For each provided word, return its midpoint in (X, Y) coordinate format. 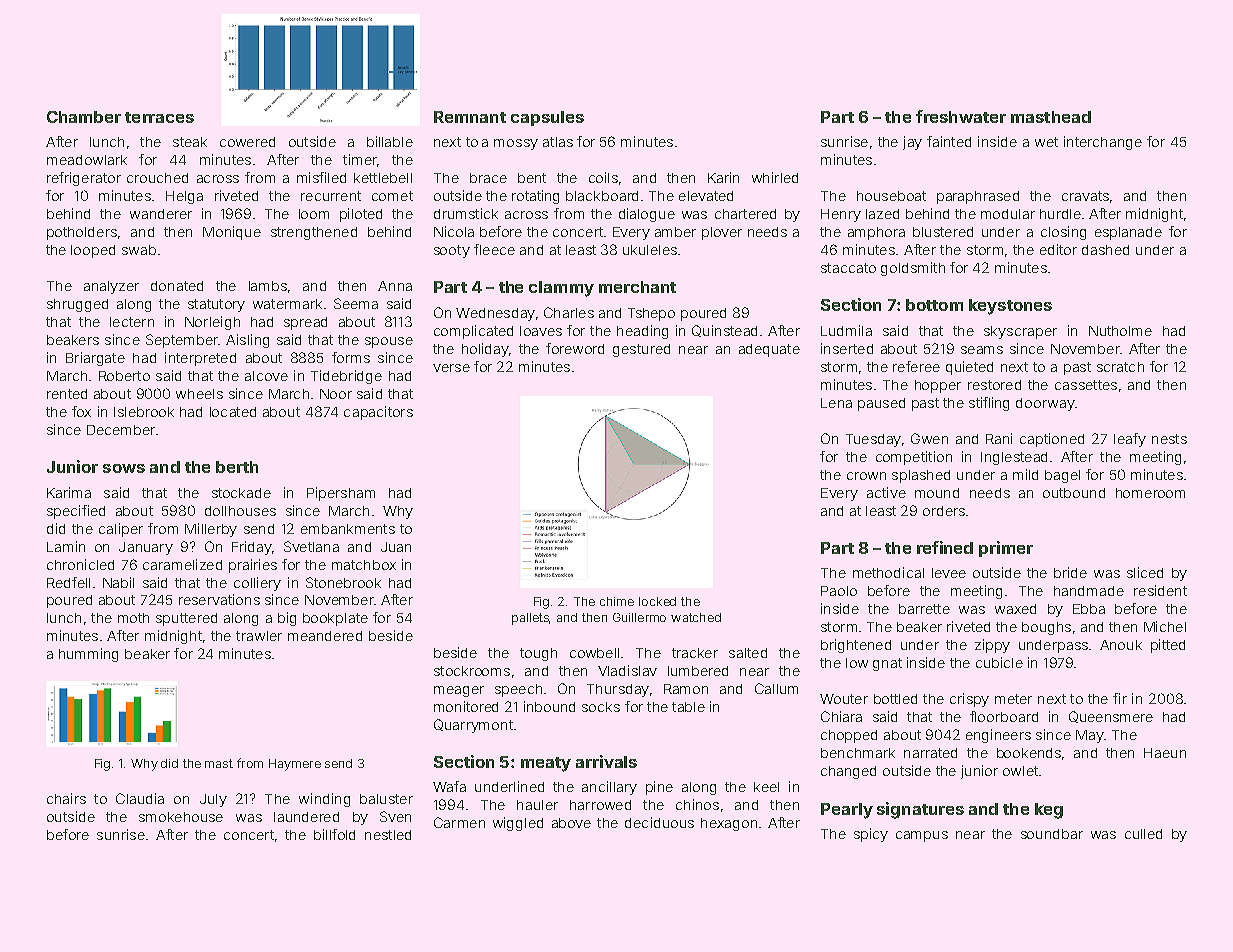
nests (1169, 439)
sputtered (186, 619)
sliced (1145, 572)
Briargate (95, 359)
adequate (769, 350)
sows (124, 468)
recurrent (331, 196)
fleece (494, 249)
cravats (1085, 196)
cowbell (594, 653)
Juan (396, 547)
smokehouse (181, 817)
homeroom (1150, 493)
